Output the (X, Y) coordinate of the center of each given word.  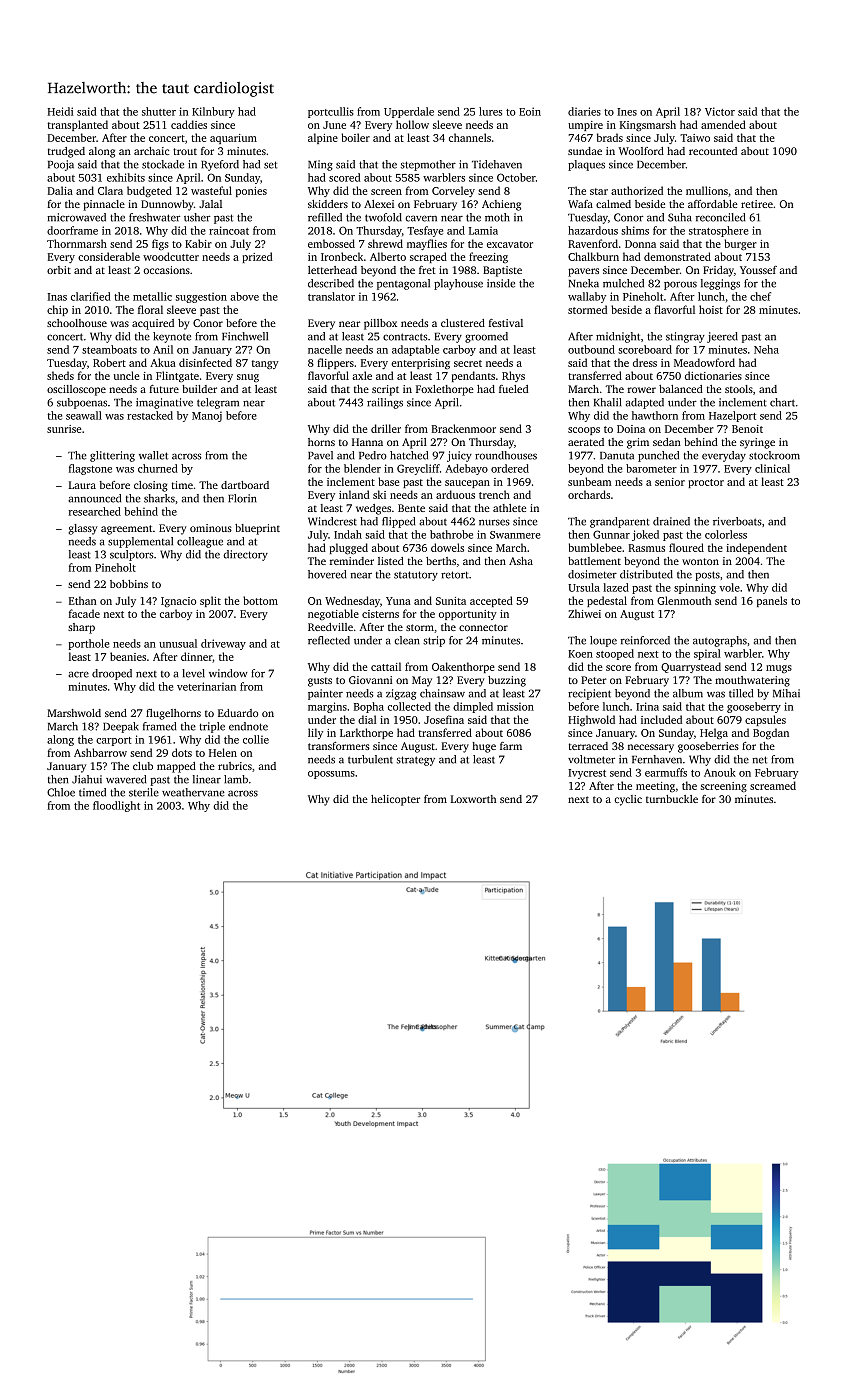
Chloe (61, 792)
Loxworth (473, 799)
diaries (584, 111)
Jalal (210, 204)
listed (391, 561)
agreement (126, 530)
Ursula (584, 587)
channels (470, 137)
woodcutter (171, 256)
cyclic (628, 800)
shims (635, 230)
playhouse (458, 284)
